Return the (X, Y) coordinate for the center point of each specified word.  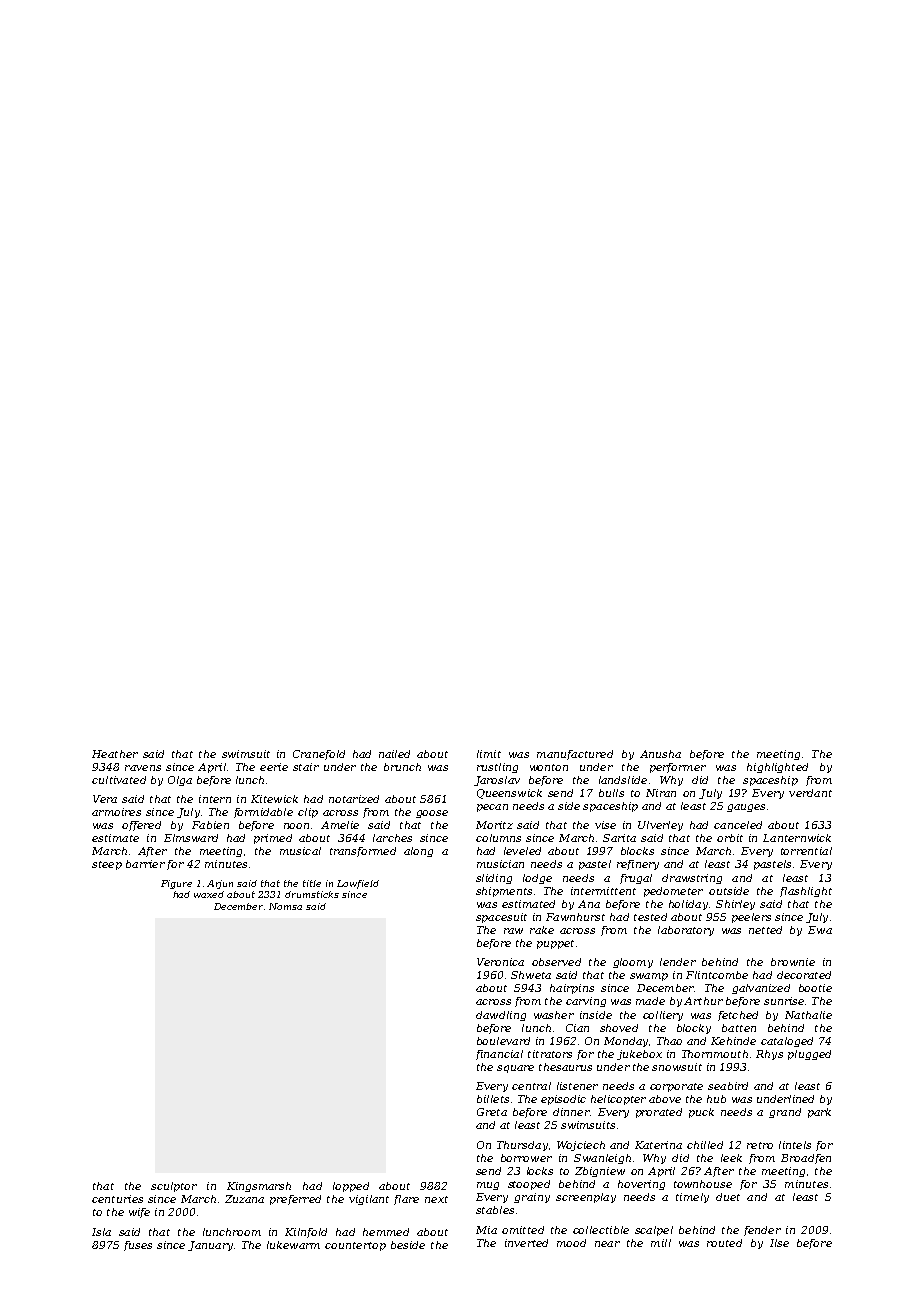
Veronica (500, 962)
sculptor (174, 1187)
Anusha (660, 754)
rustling (497, 768)
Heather (115, 754)
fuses (138, 1246)
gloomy (633, 963)
